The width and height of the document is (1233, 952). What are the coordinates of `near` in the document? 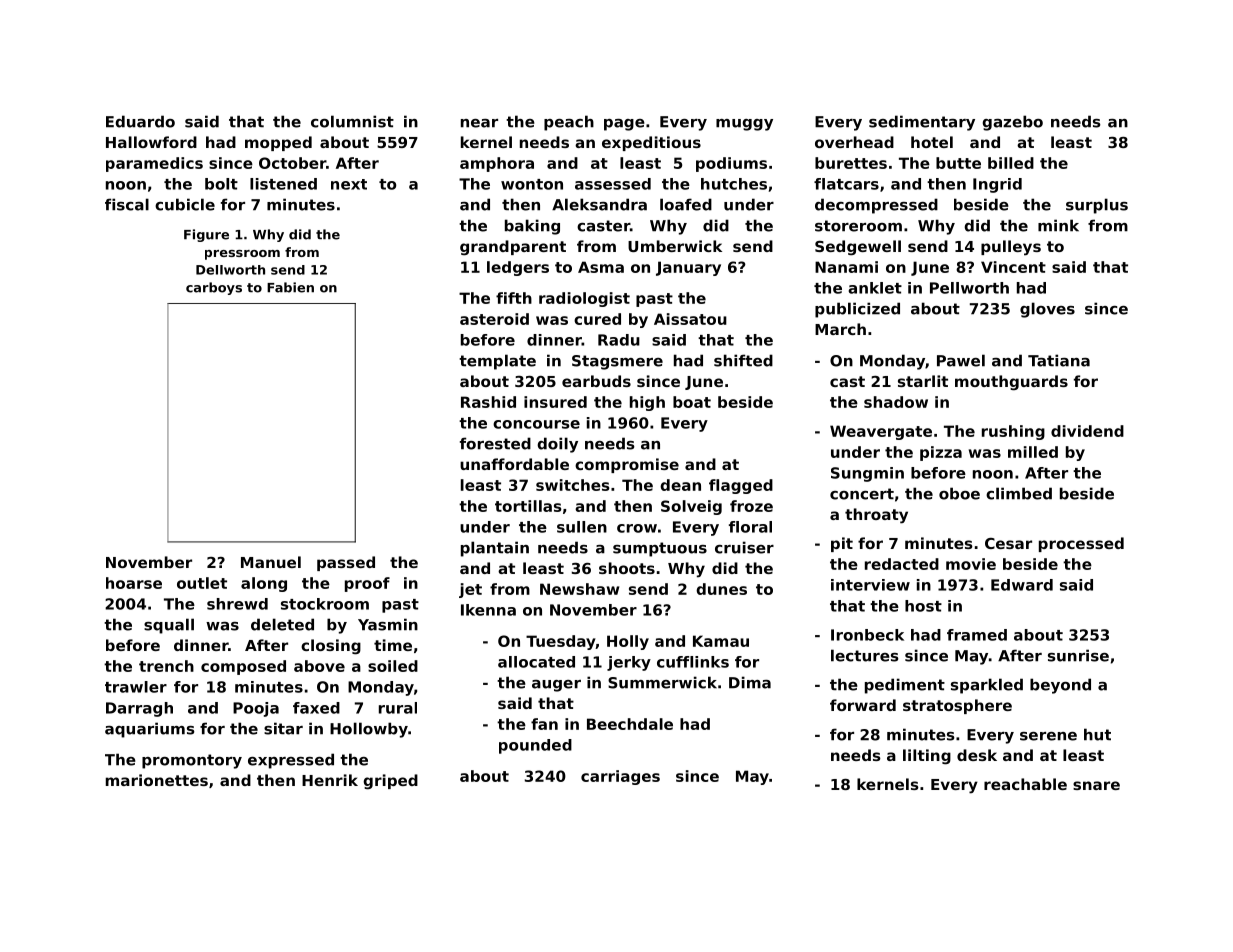 It's located at (479, 123).
